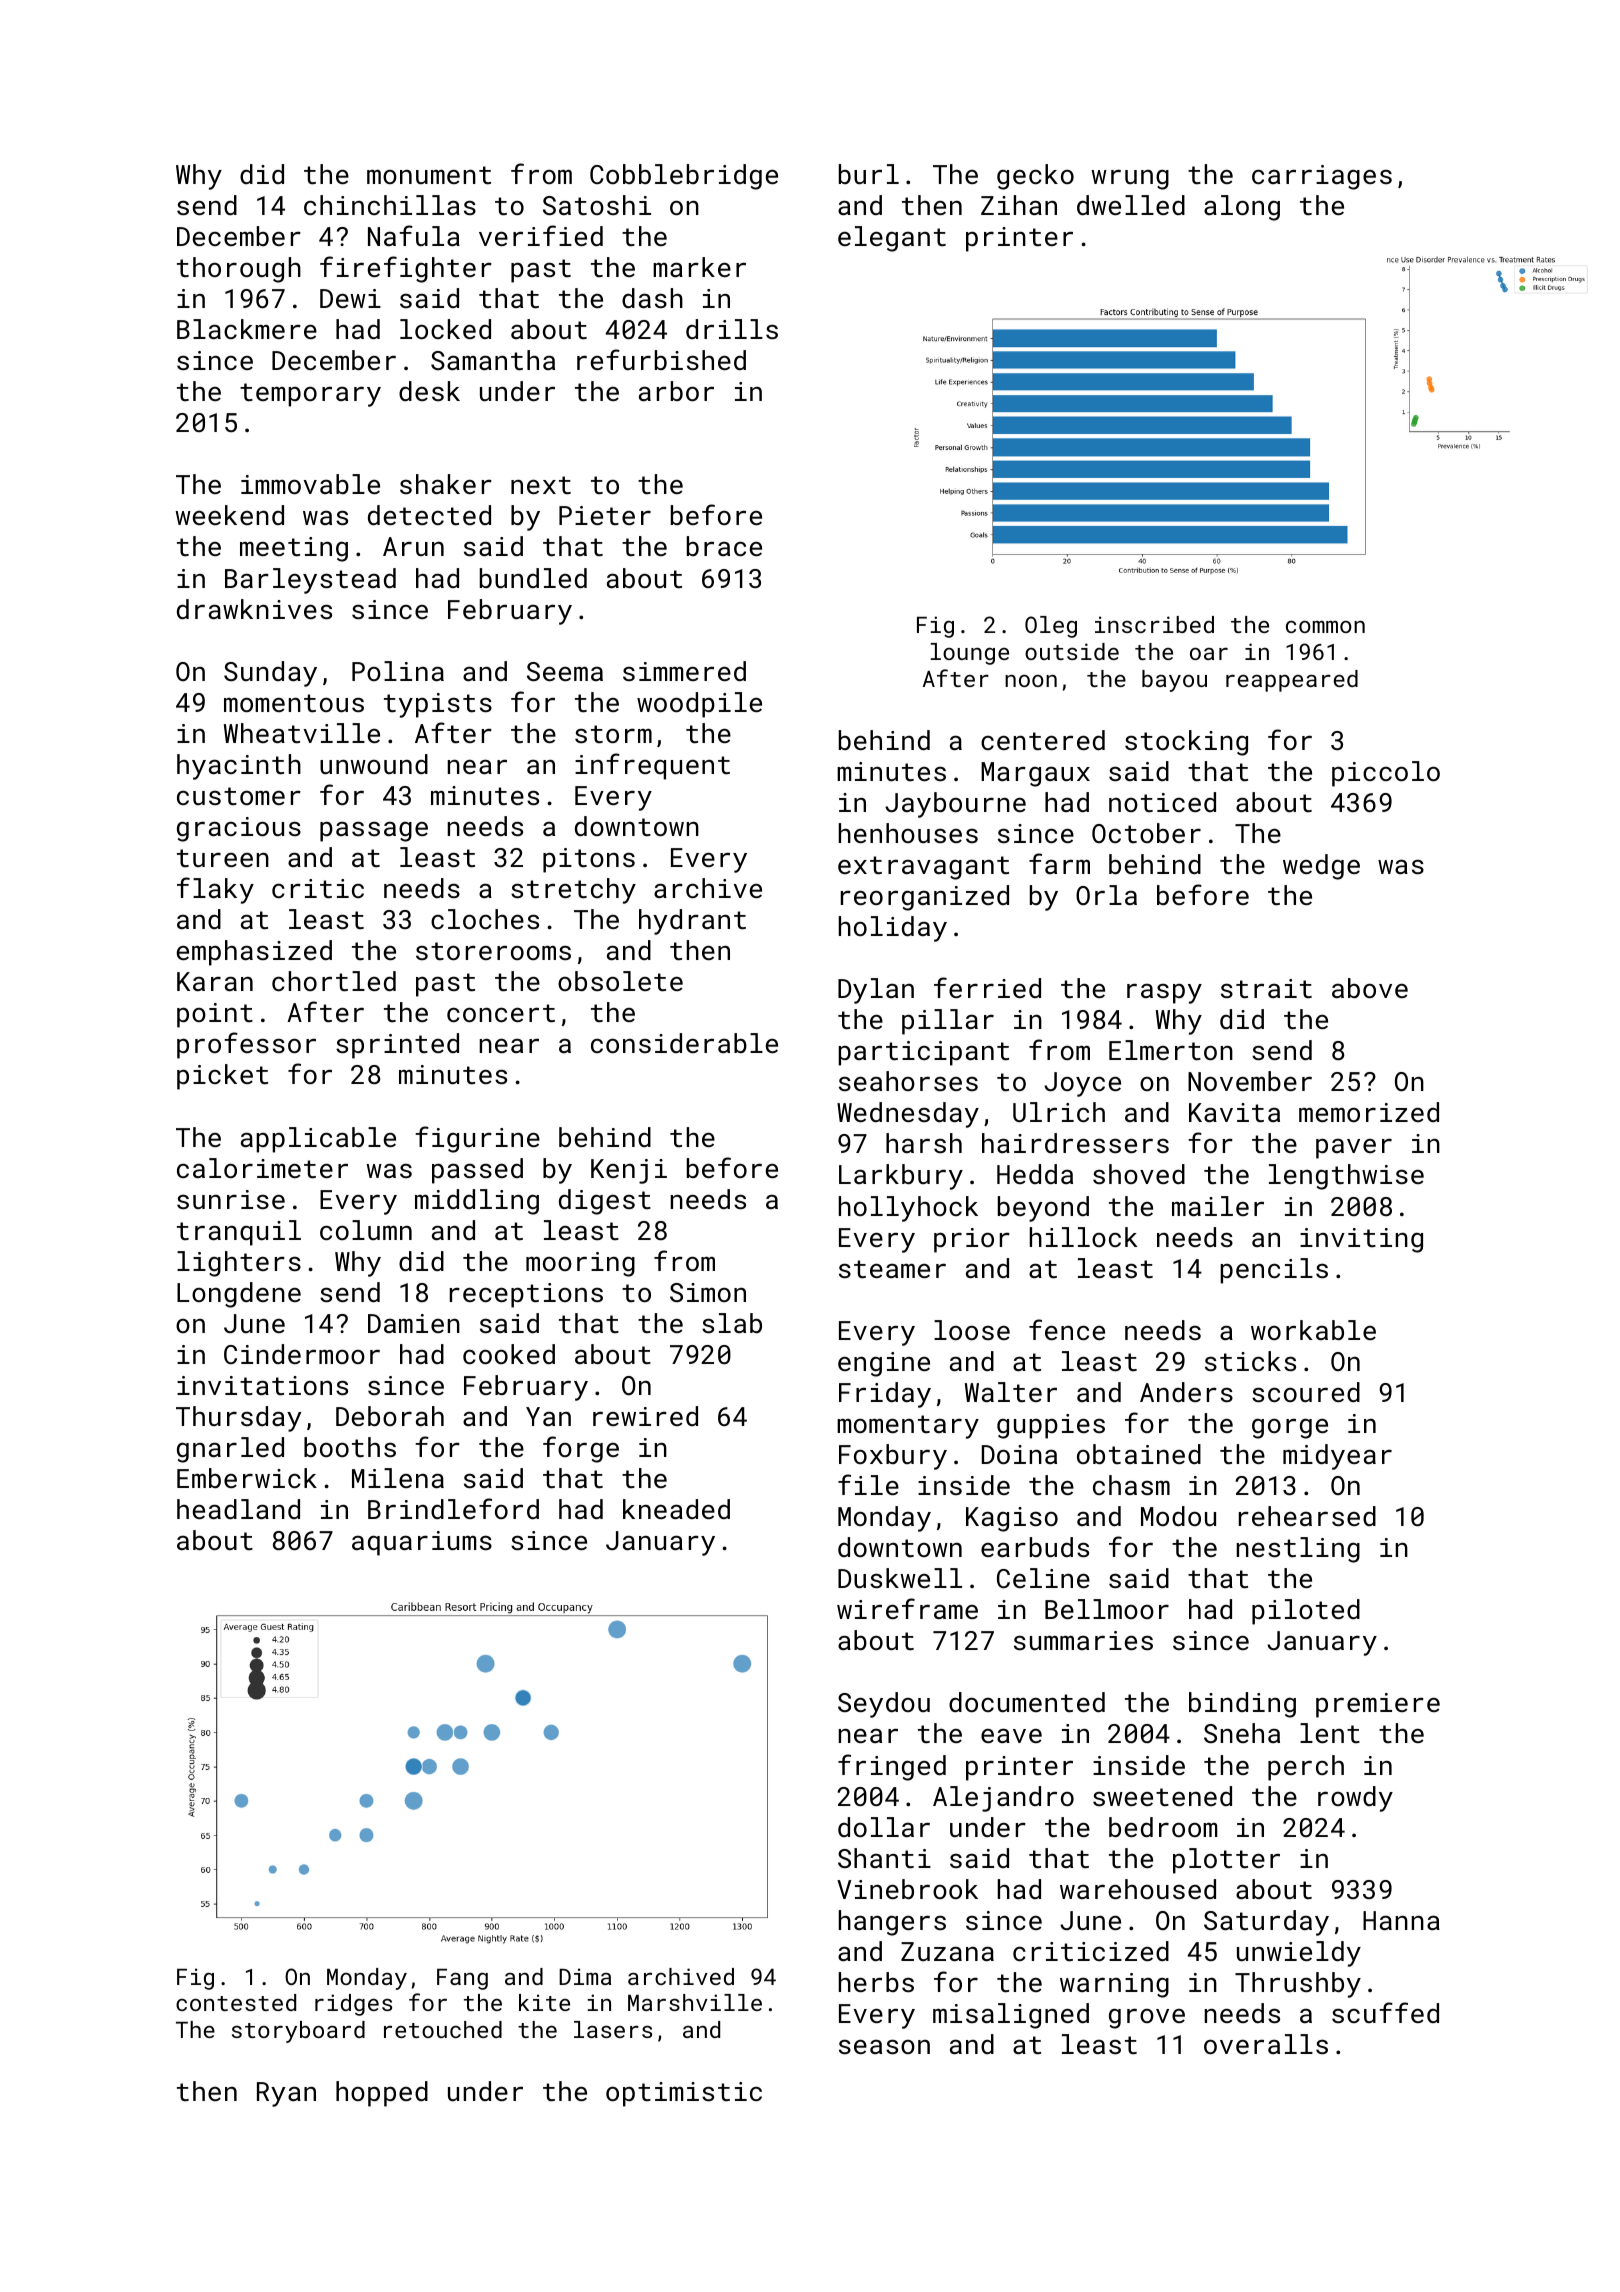 The height and width of the page is (2292, 1620). Describe the element at coordinates (1385, 2012) in the page. I see `scuffed` at that location.
